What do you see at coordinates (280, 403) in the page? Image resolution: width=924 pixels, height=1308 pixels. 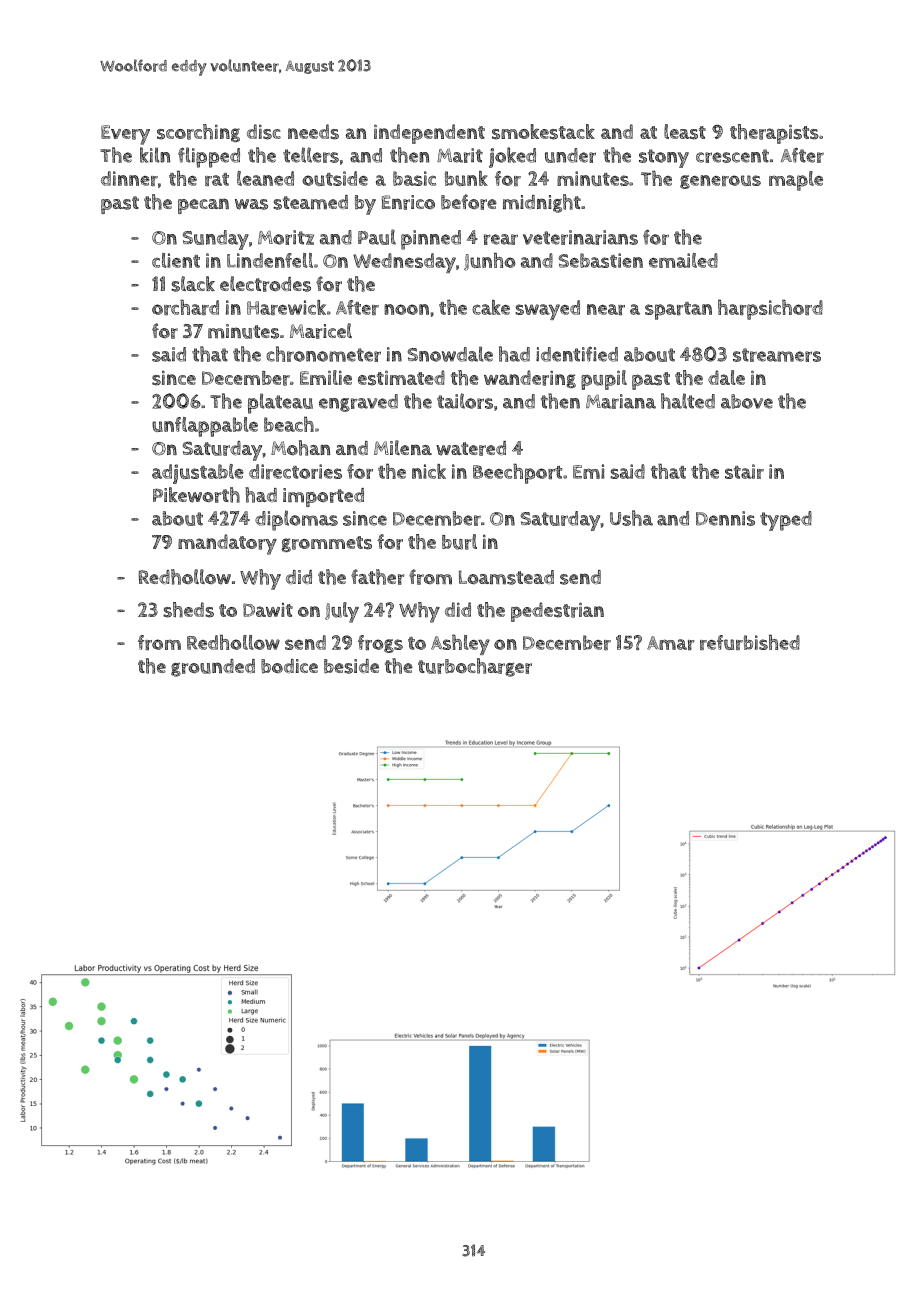 I see `plateau` at bounding box center [280, 403].
